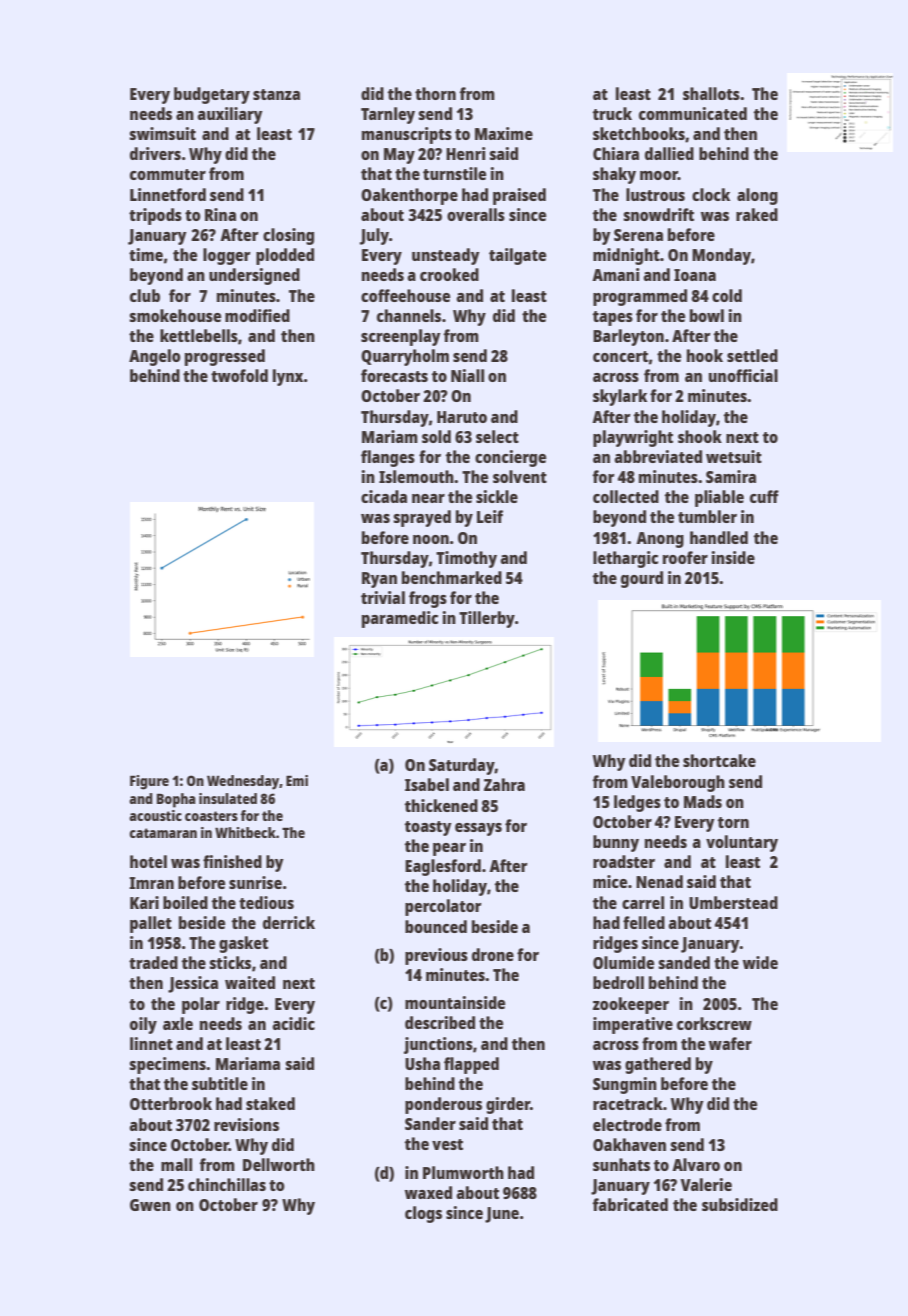 The height and width of the page is (1316, 908). What do you see at coordinates (730, 1043) in the page?
I see `wafer` at bounding box center [730, 1043].
